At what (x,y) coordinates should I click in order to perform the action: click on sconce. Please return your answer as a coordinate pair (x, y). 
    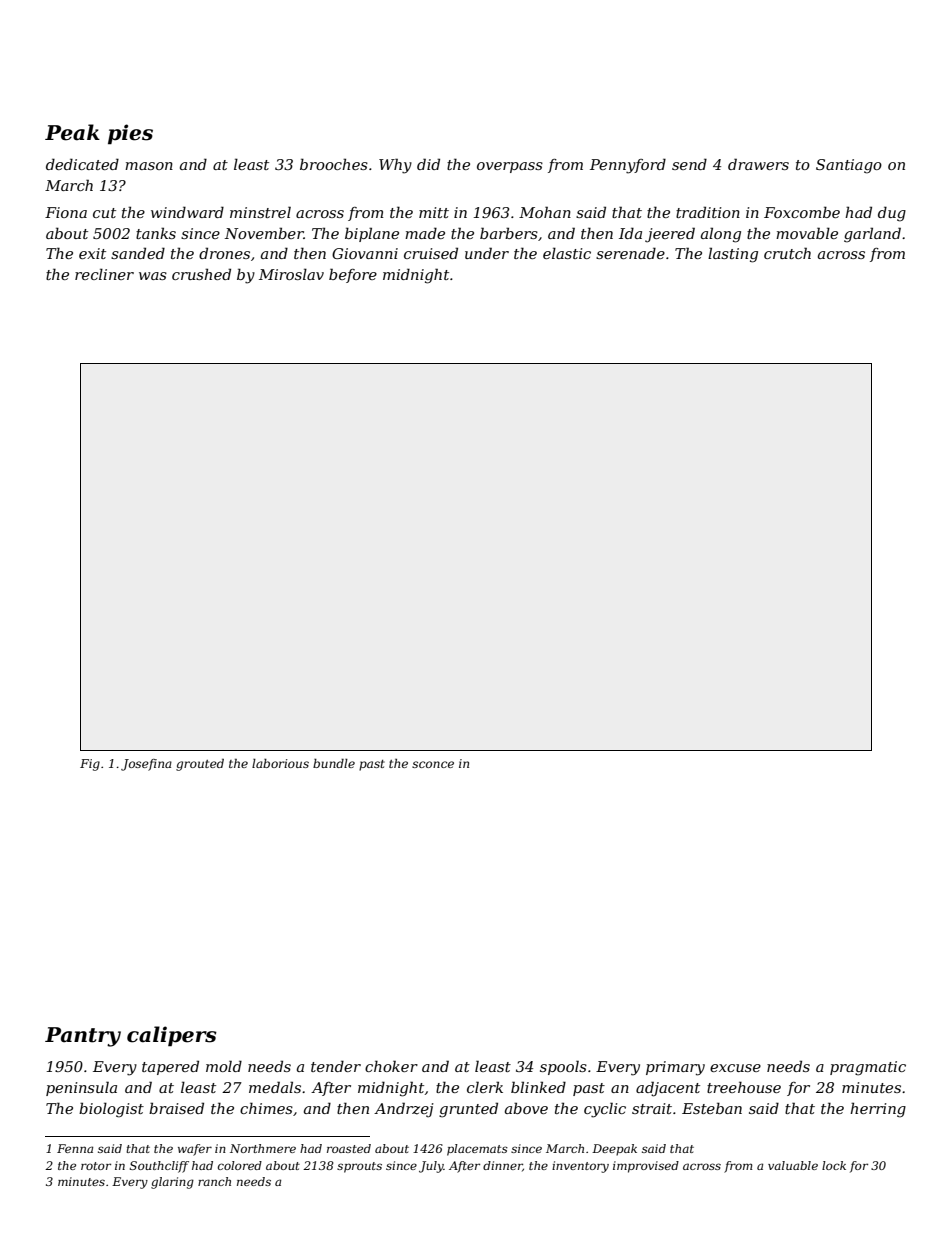
    Looking at the image, I should click on (433, 764).
